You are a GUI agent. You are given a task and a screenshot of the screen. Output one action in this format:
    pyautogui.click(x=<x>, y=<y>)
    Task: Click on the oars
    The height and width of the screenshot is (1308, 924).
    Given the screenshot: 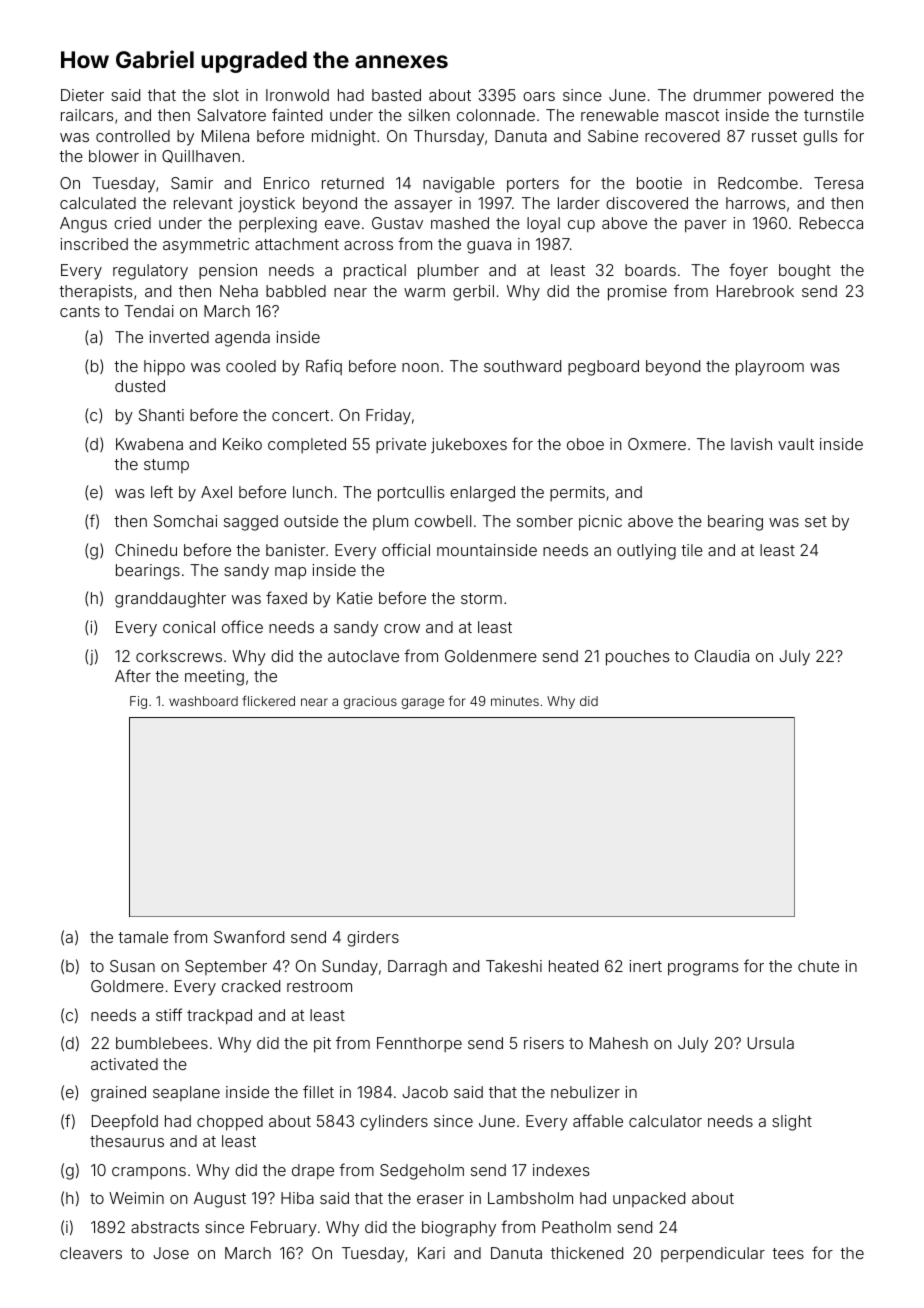 What is the action you would take?
    pyautogui.click(x=539, y=96)
